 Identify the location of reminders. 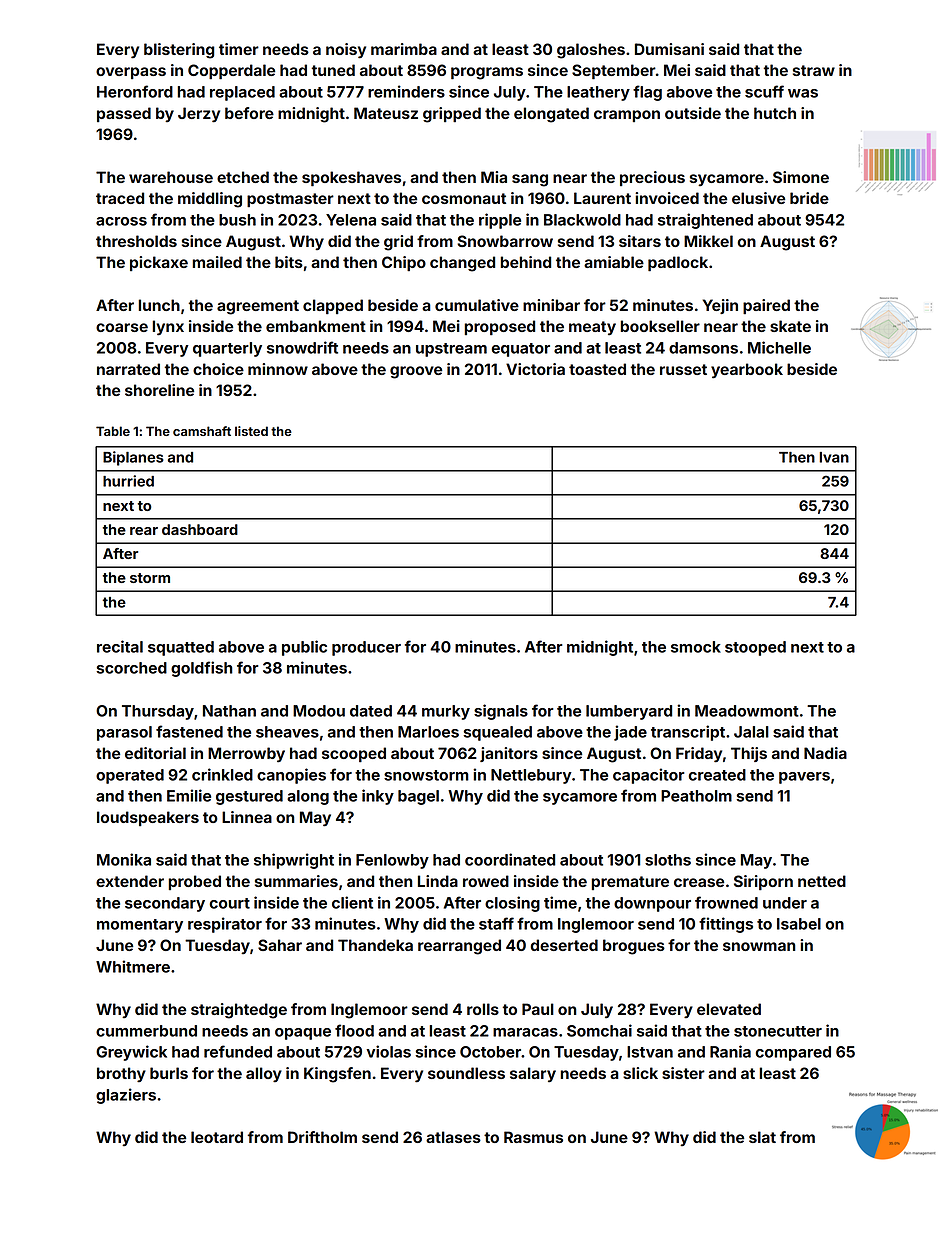
(406, 91).
